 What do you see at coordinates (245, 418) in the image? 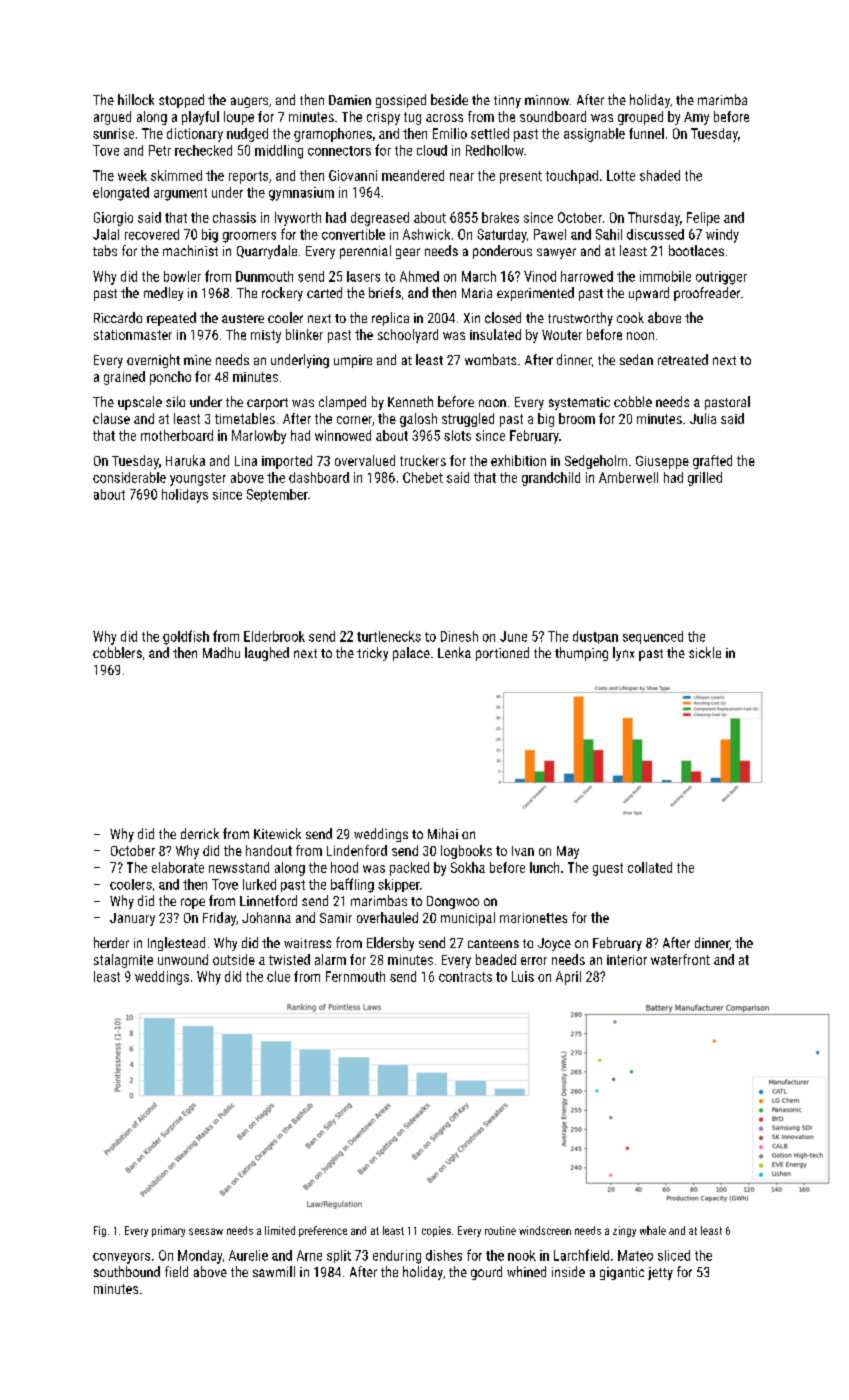
I see `timetables` at bounding box center [245, 418].
